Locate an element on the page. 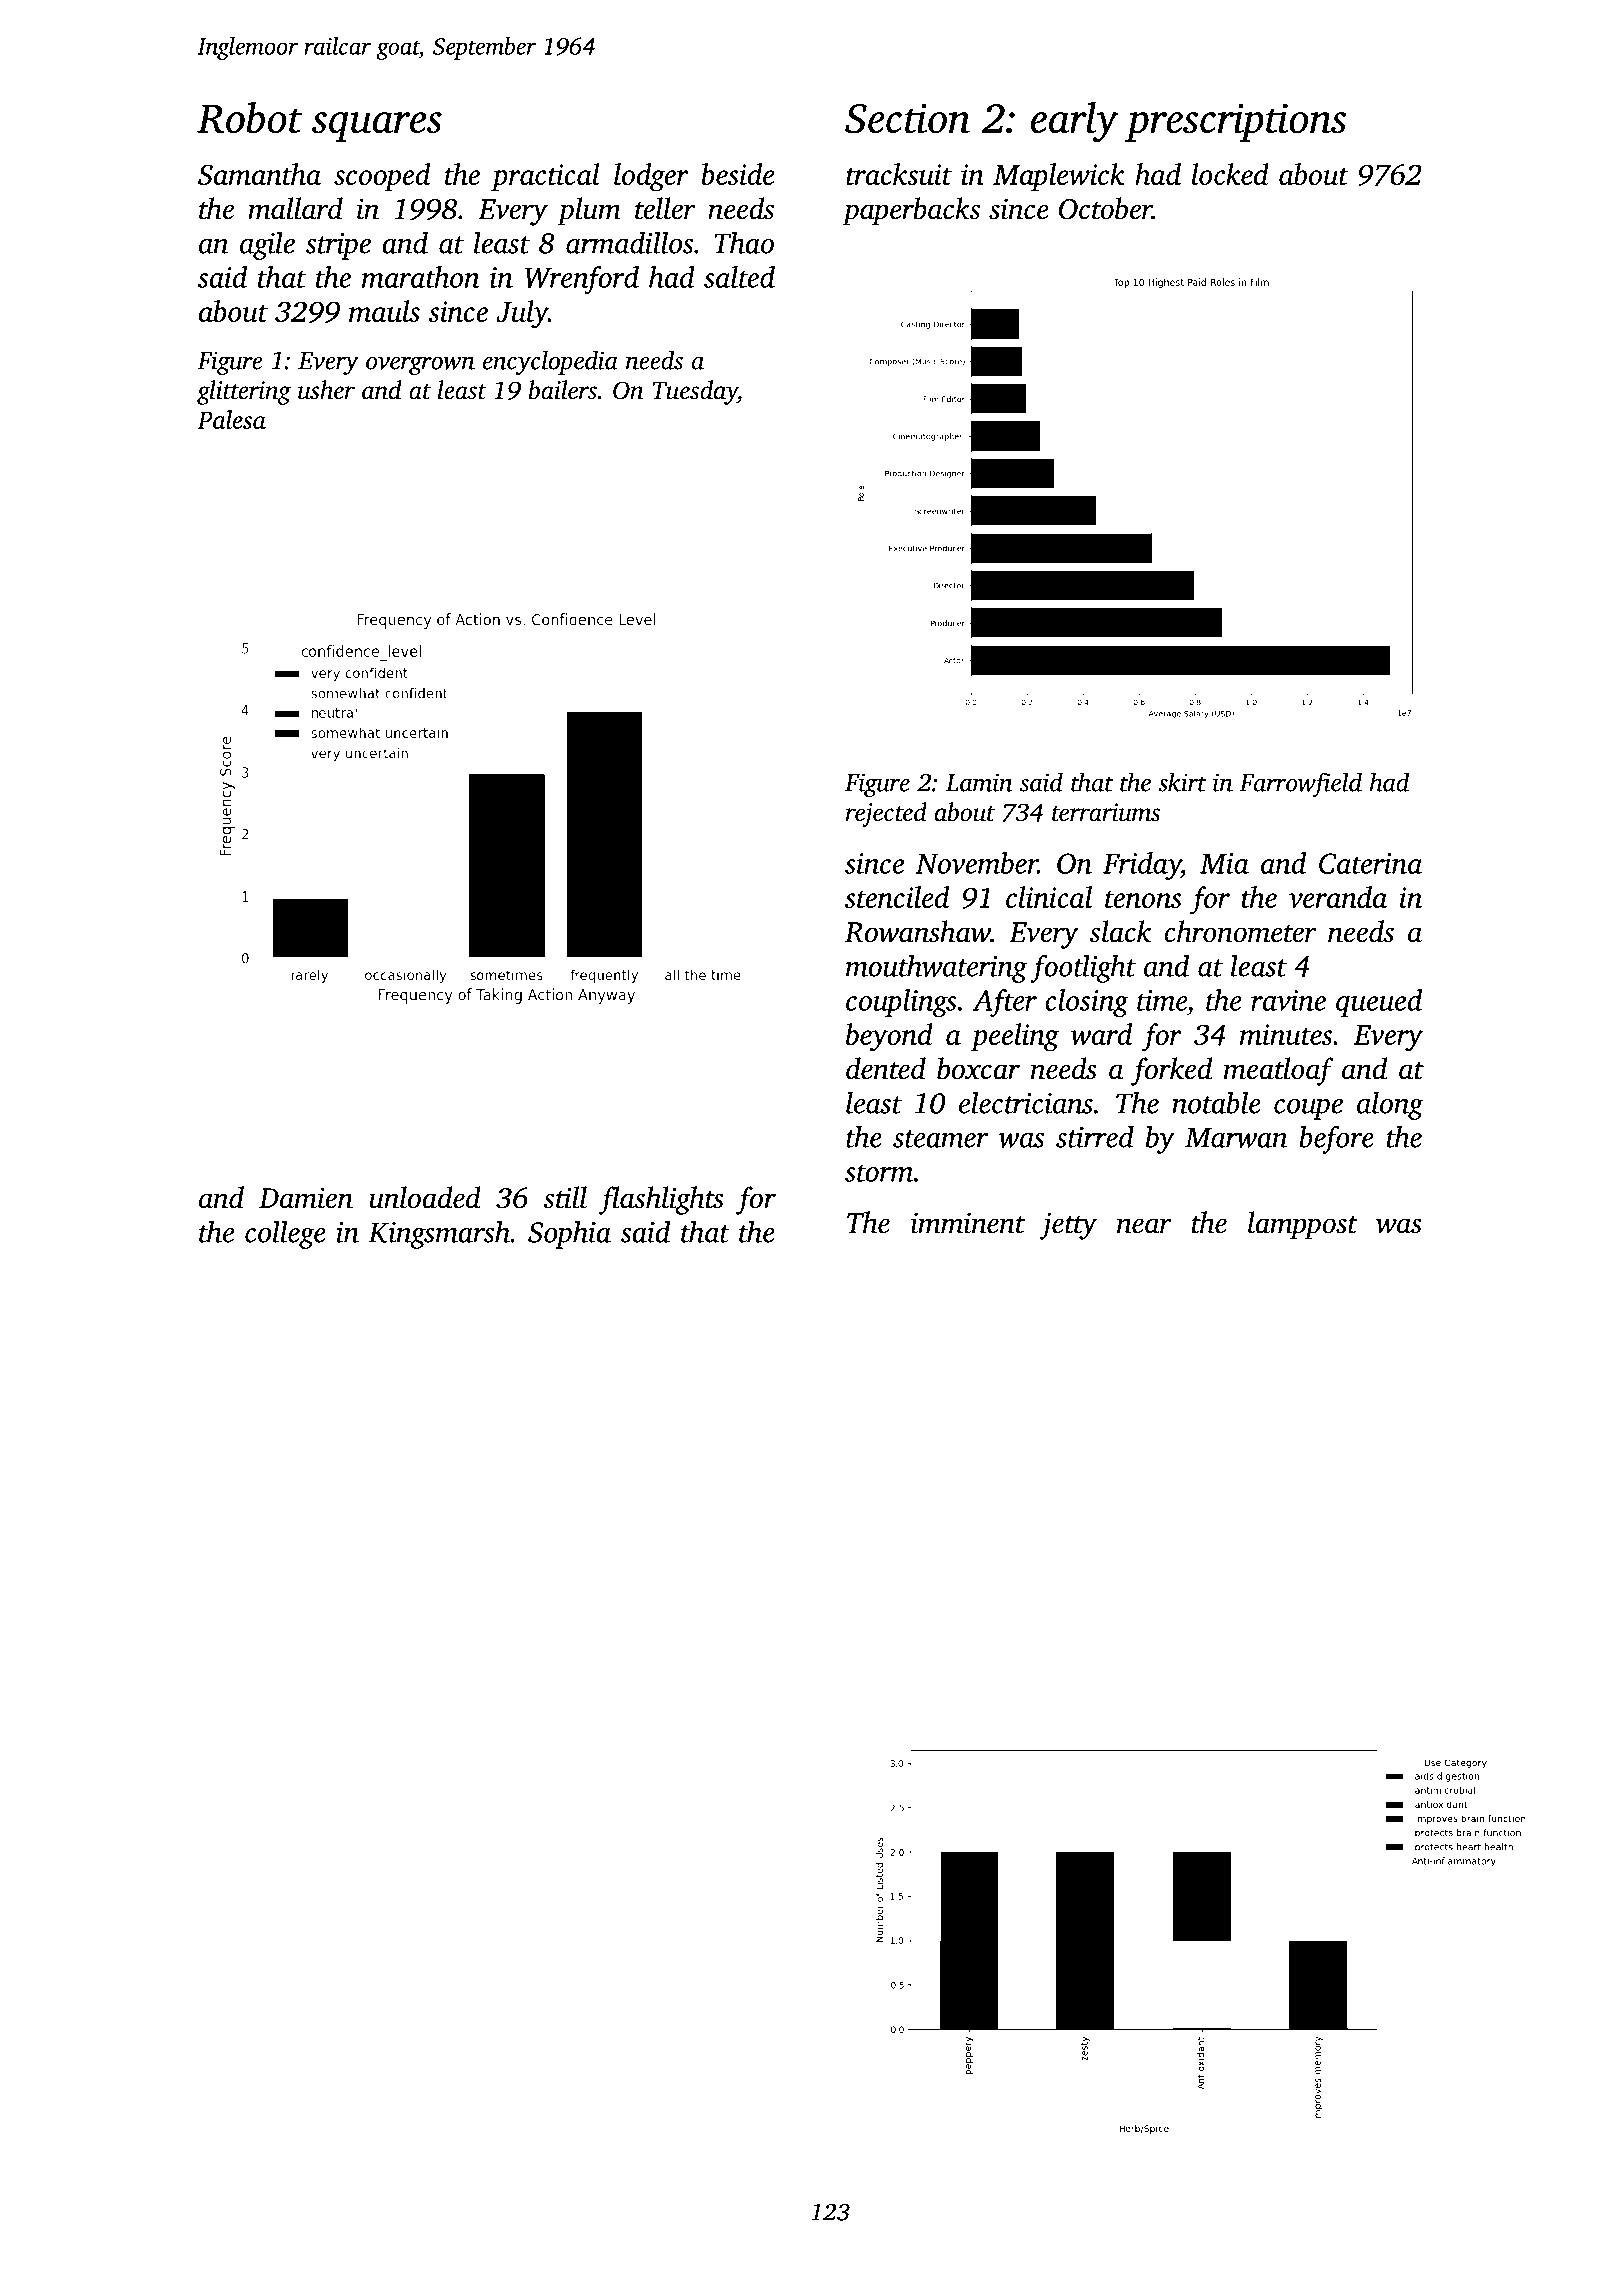 The height and width of the page is (2292, 1620). college is located at coordinates (285, 1234).
